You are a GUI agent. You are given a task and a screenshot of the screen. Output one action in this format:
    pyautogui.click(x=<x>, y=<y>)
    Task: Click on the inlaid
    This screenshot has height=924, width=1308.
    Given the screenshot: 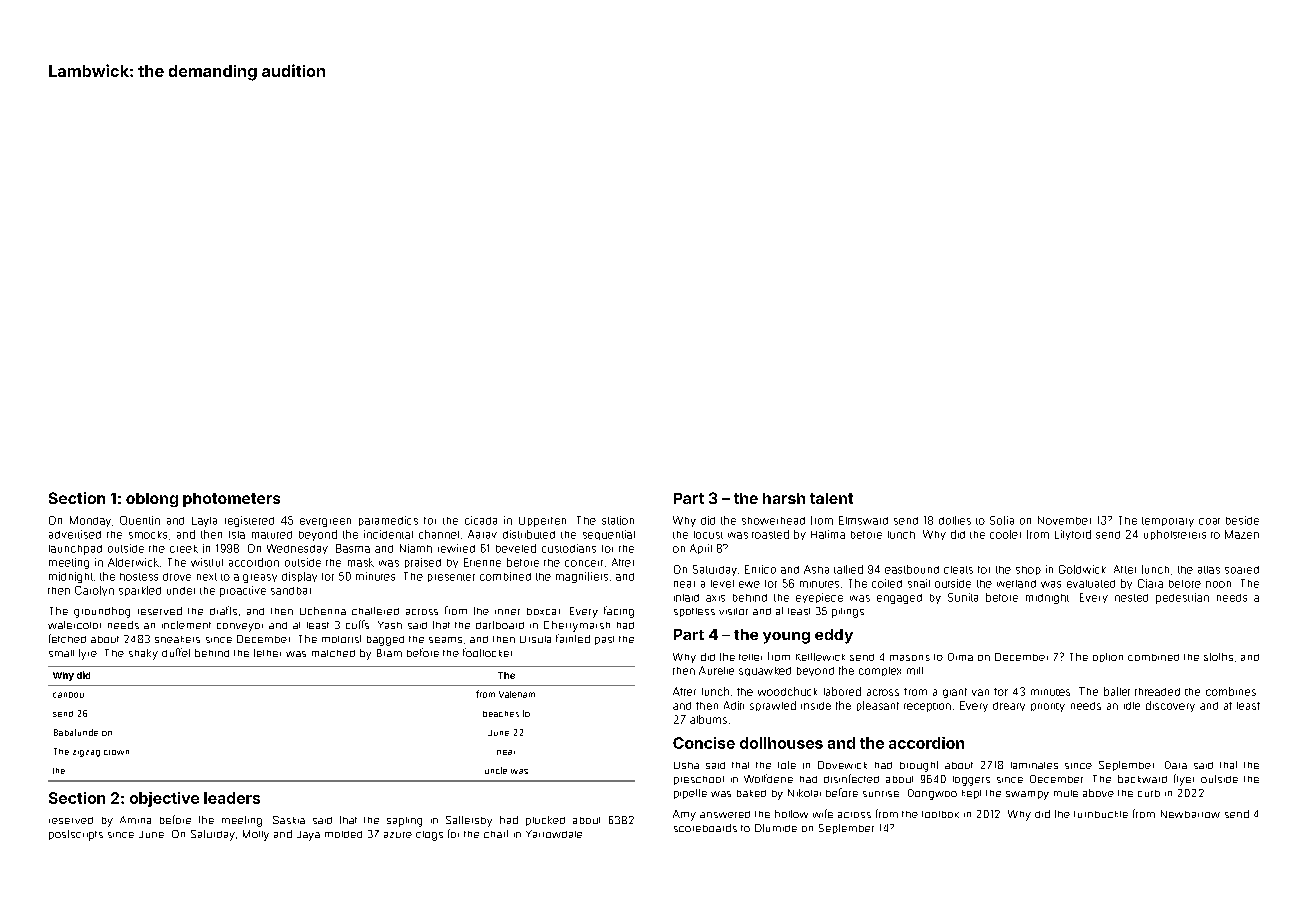 What is the action you would take?
    pyautogui.click(x=686, y=598)
